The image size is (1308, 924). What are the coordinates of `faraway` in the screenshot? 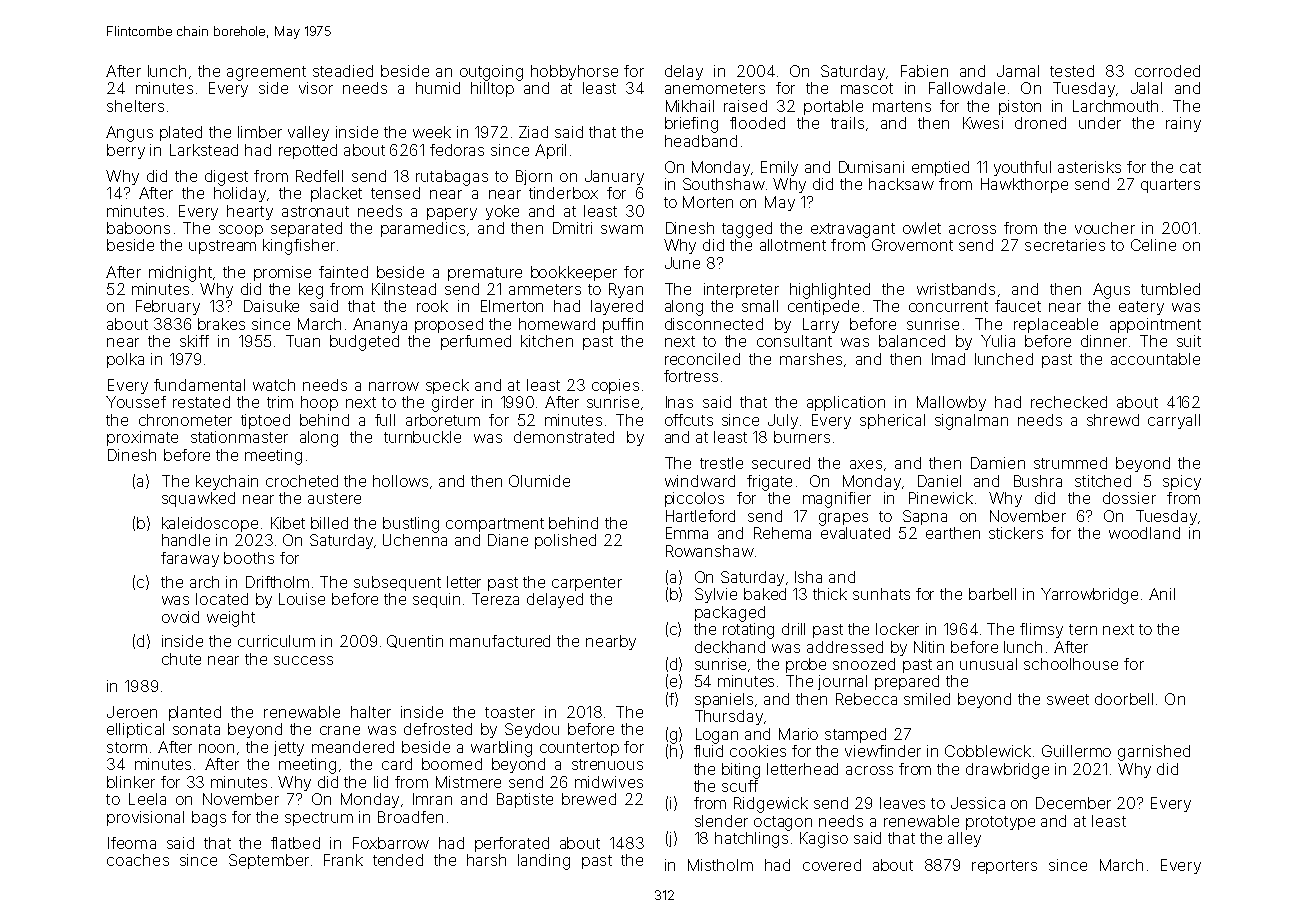 It's located at (190, 559).
